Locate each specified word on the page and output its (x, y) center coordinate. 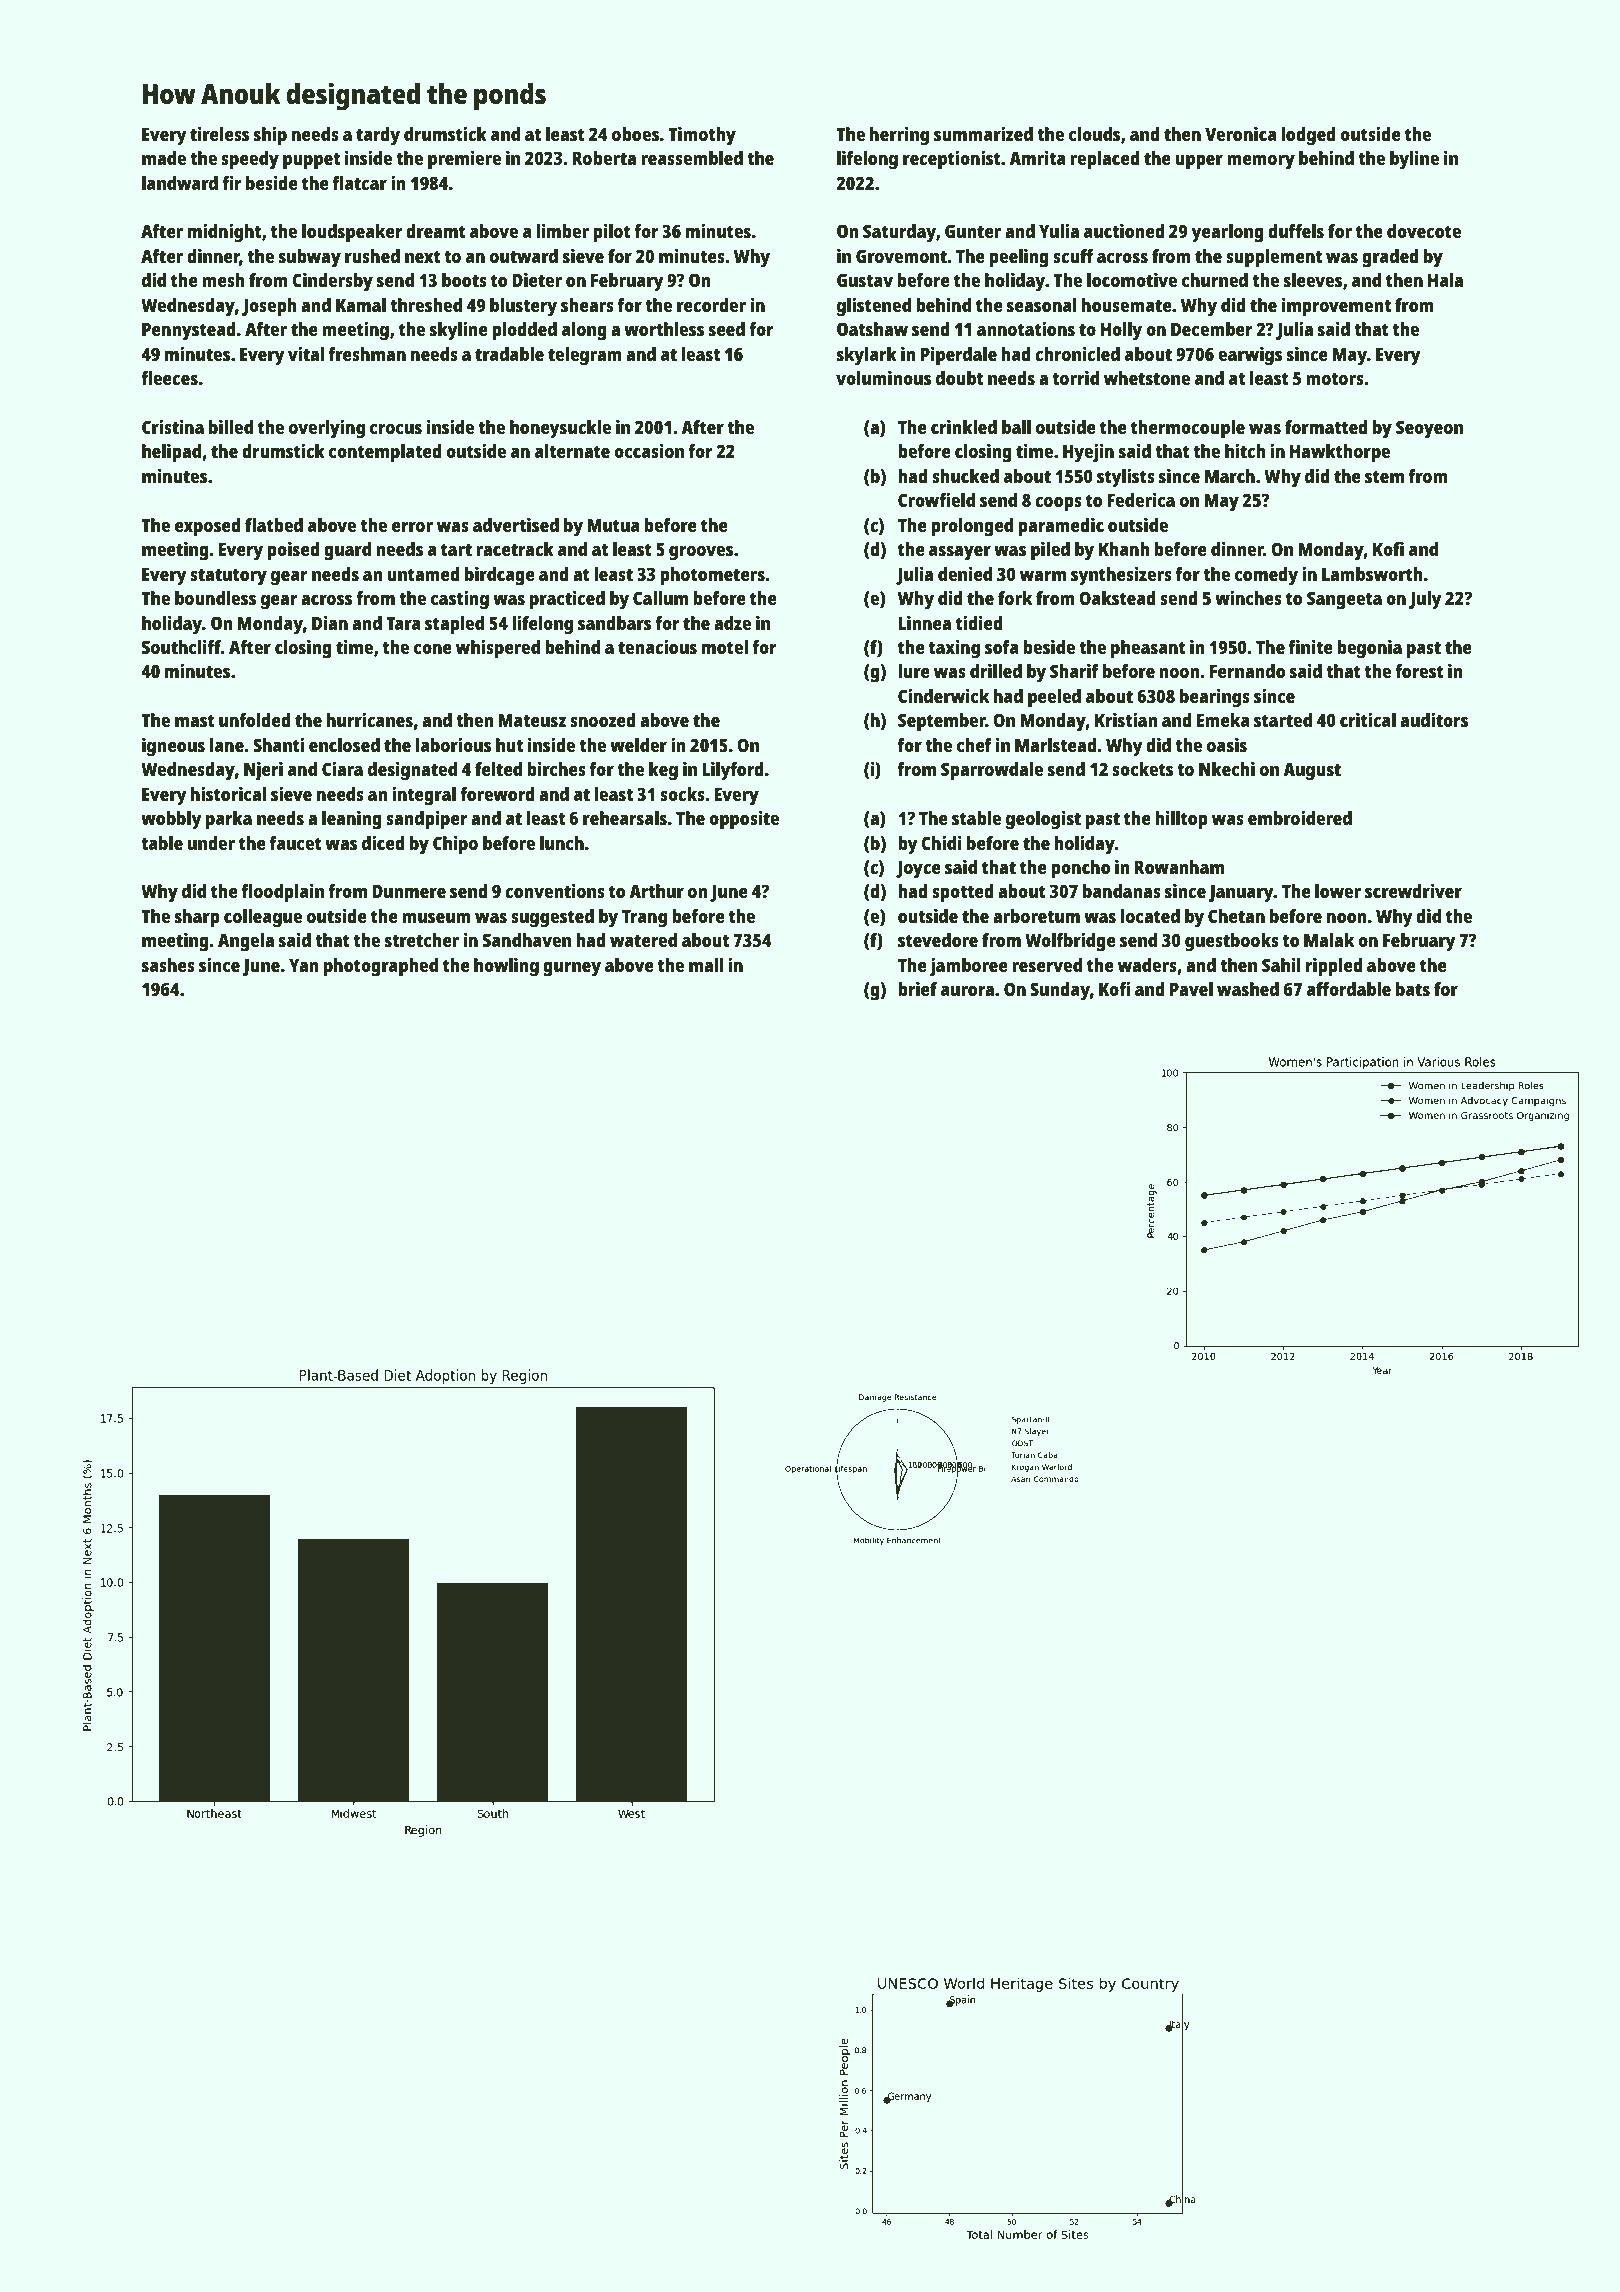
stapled (454, 625)
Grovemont (901, 256)
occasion (649, 450)
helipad (171, 453)
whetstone (1147, 378)
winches (1248, 597)
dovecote (1424, 231)
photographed (381, 967)
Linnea (924, 622)
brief (917, 988)
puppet (311, 161)
